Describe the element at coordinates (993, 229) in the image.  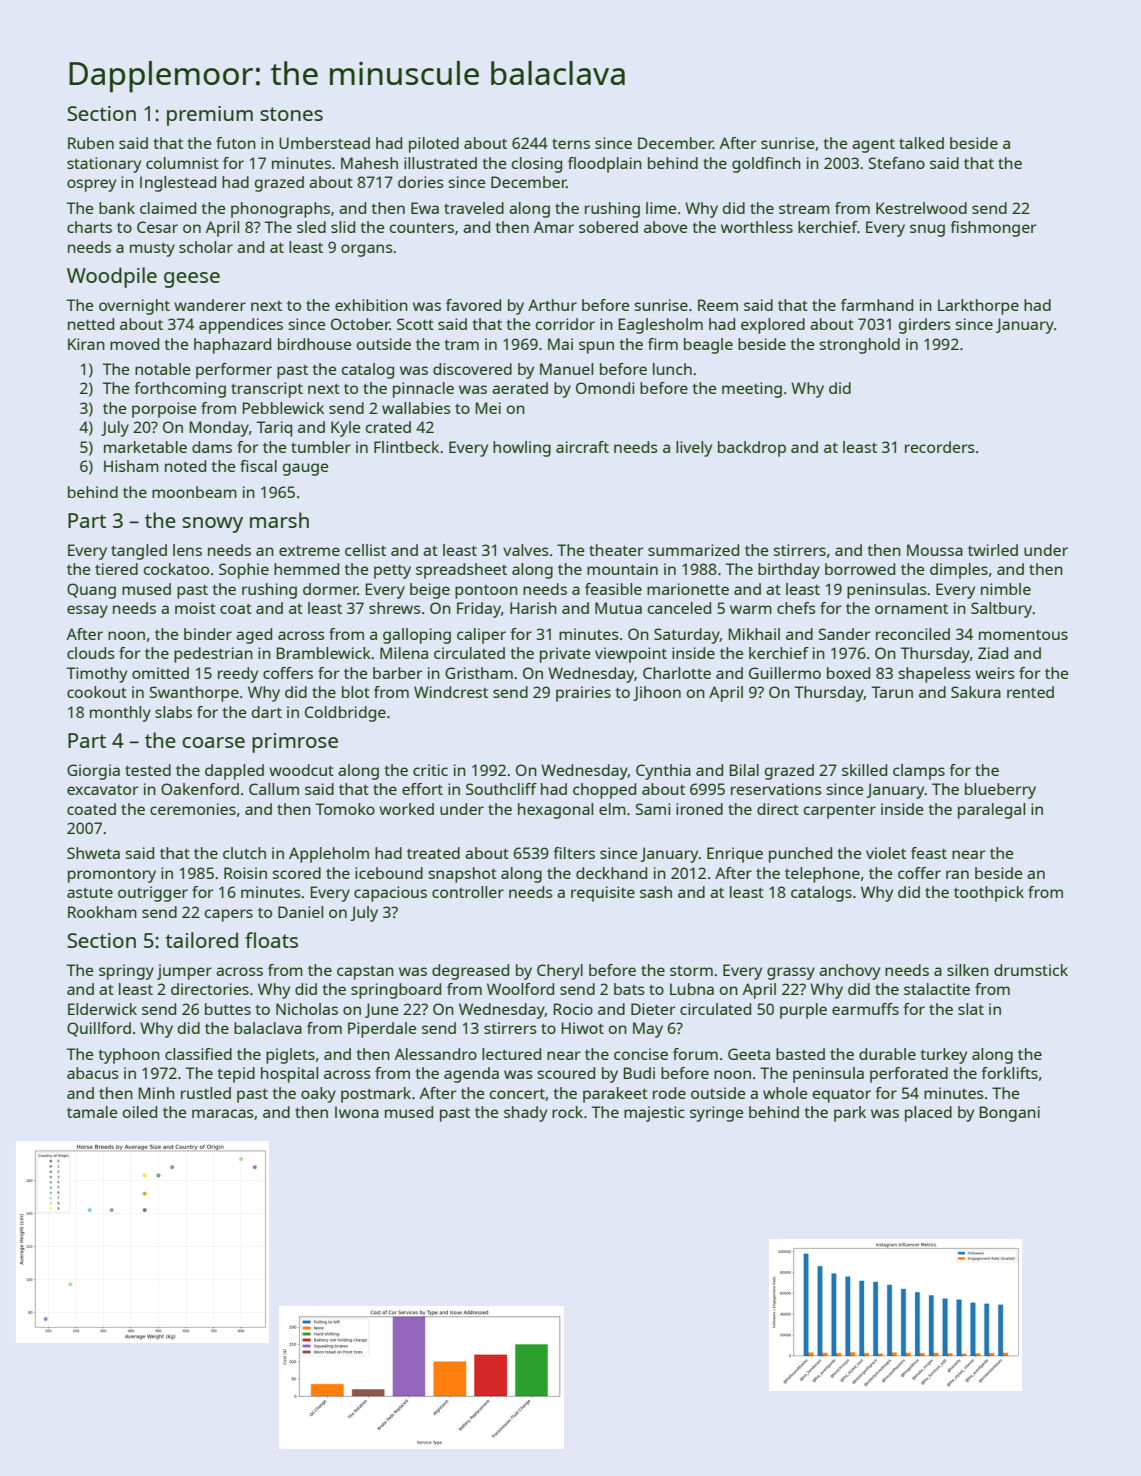
I see `fishmonger` at that location.
